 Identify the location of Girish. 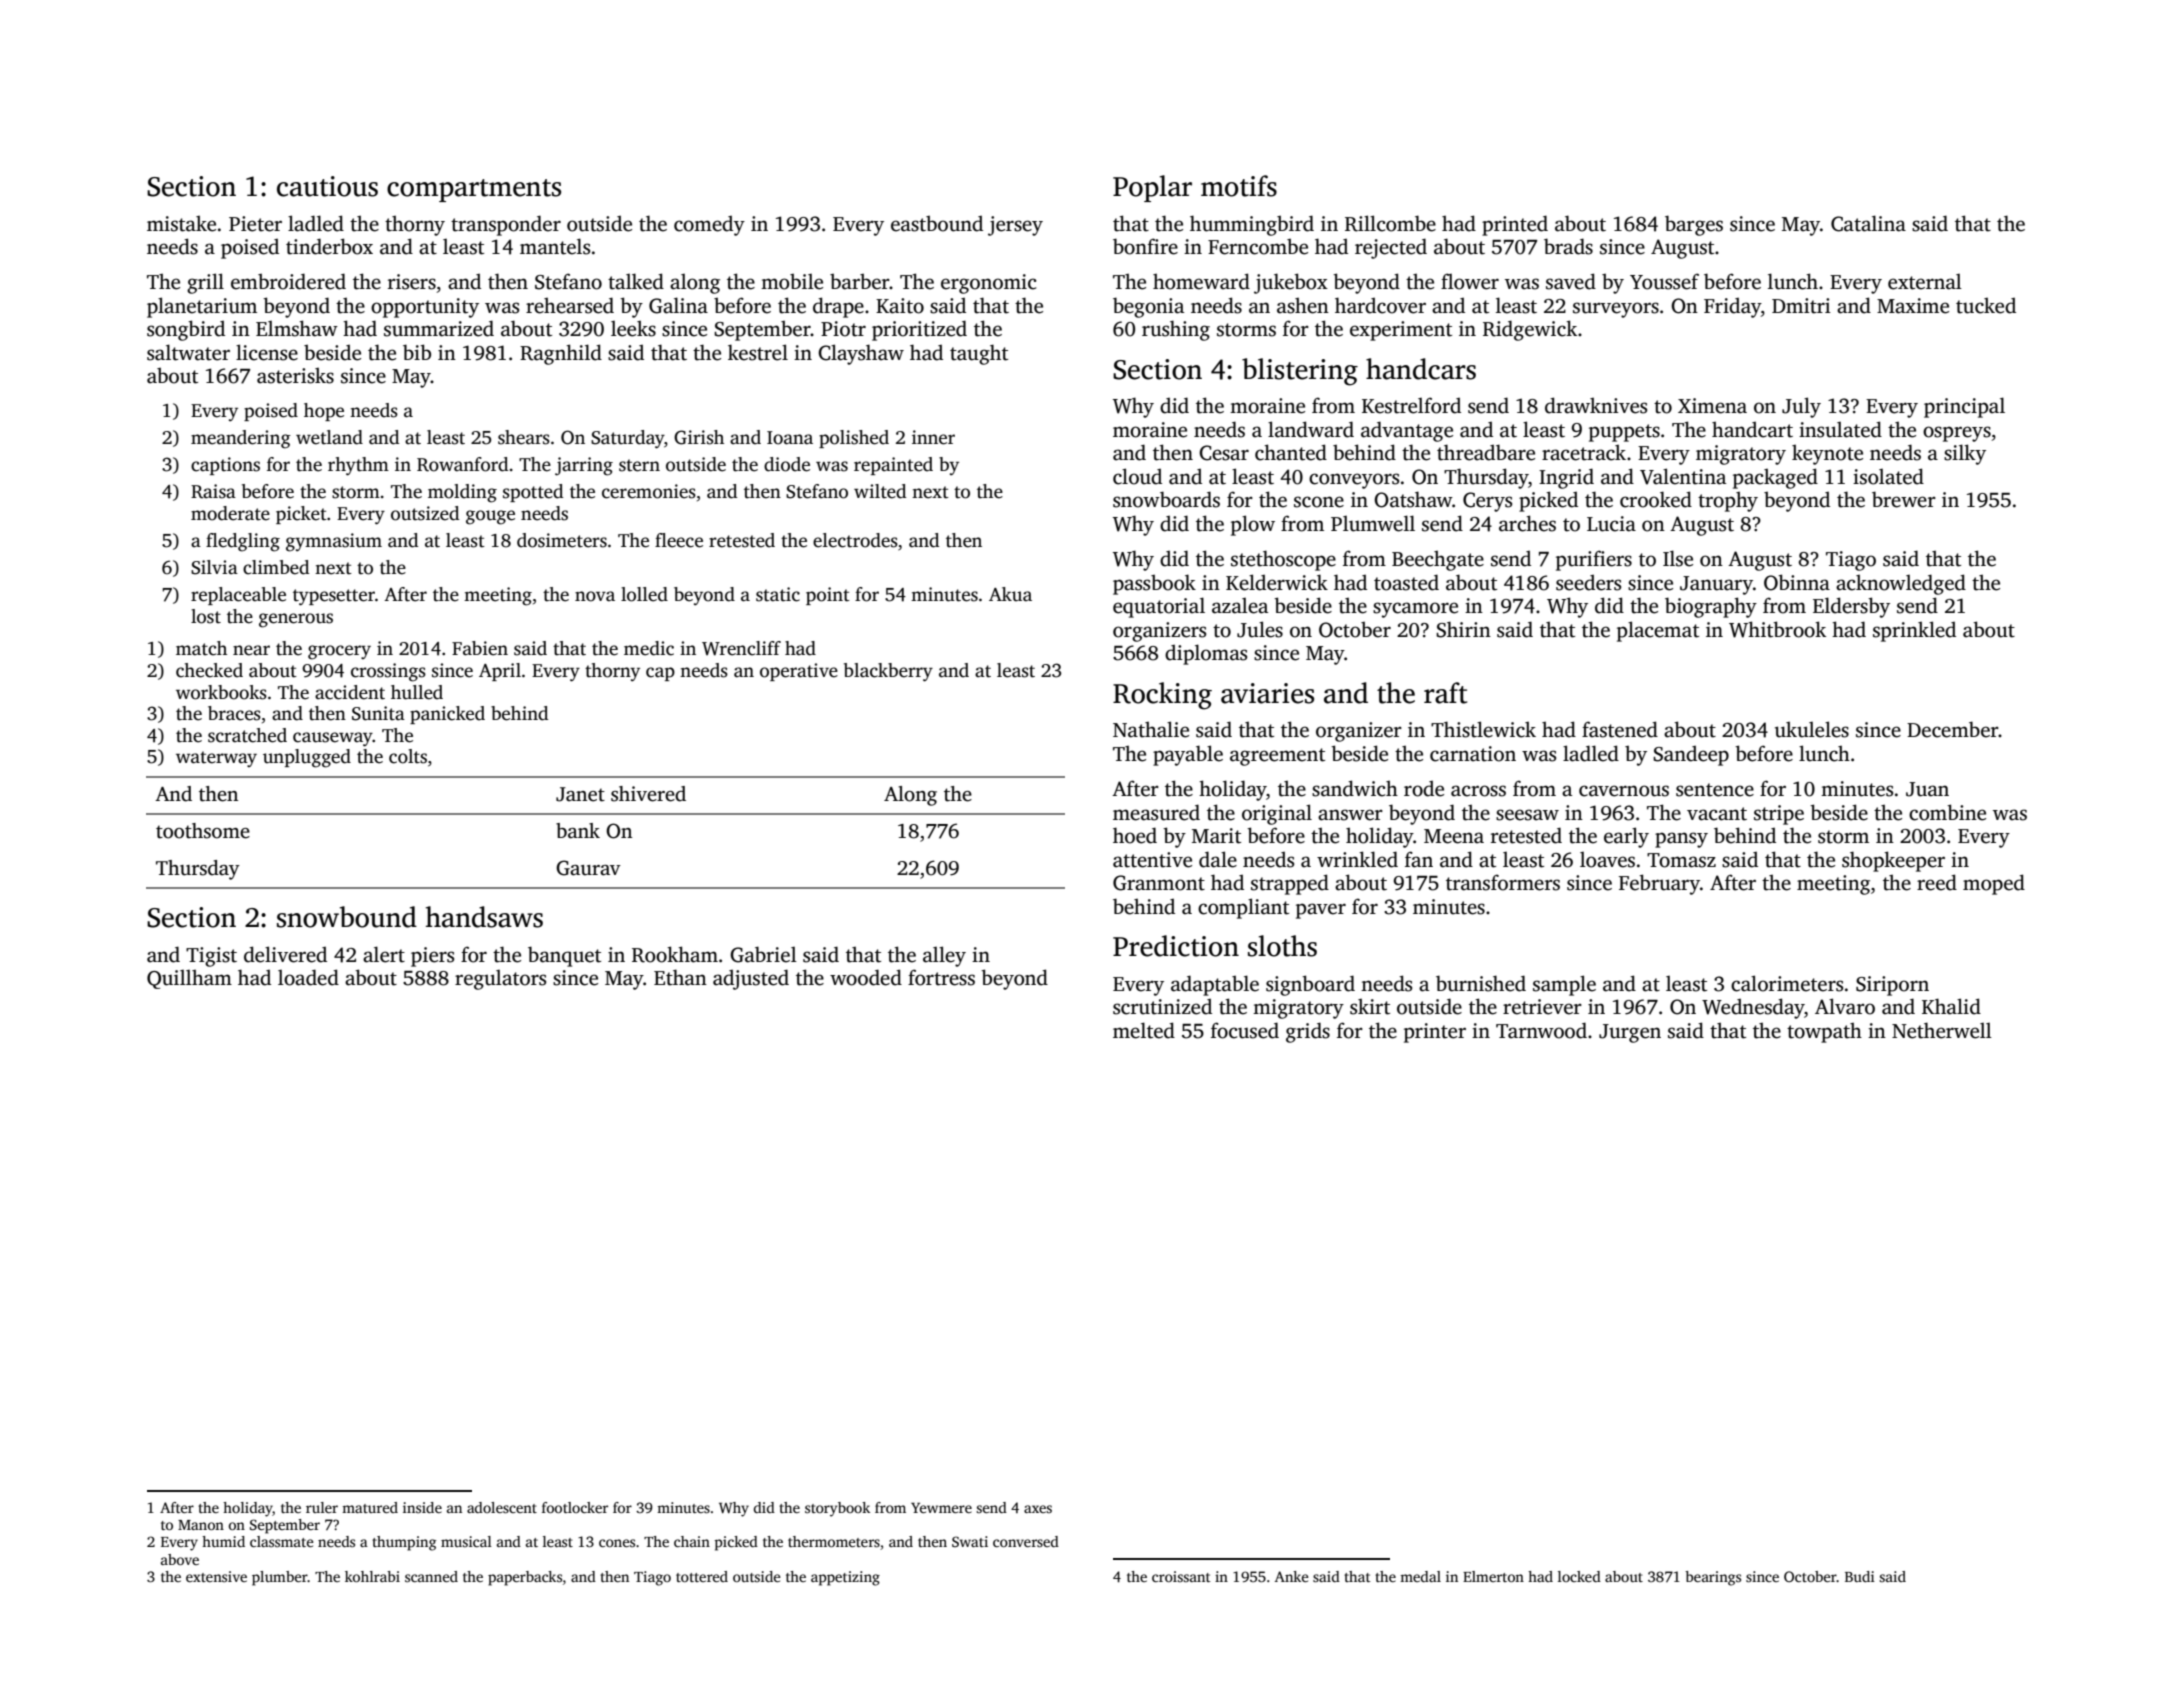
(699, 437).
